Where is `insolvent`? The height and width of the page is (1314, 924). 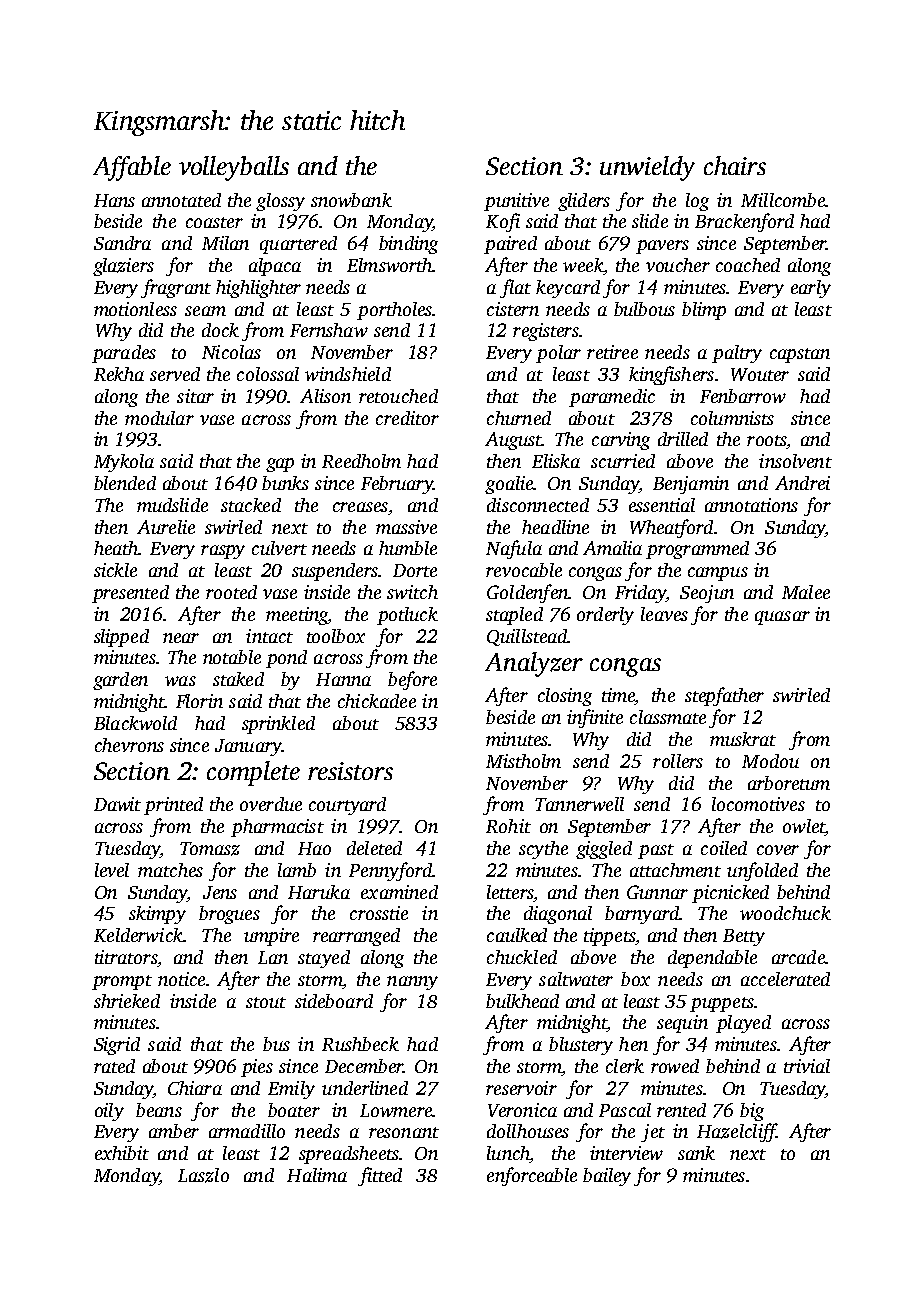
insolvent is located at coordinates (795, 461).
